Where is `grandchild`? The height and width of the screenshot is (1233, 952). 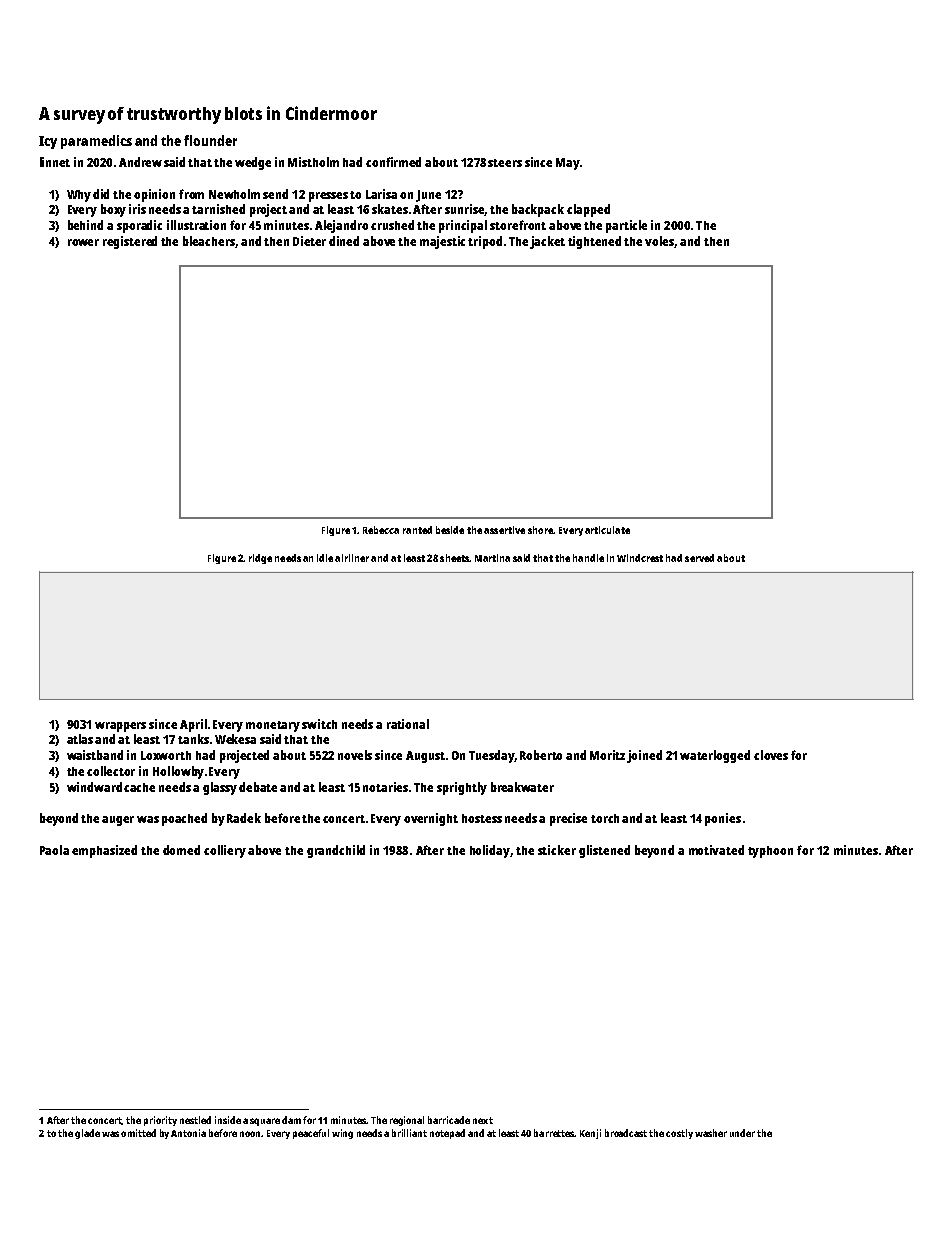
grandchild is located at coordinates (336, 851).
